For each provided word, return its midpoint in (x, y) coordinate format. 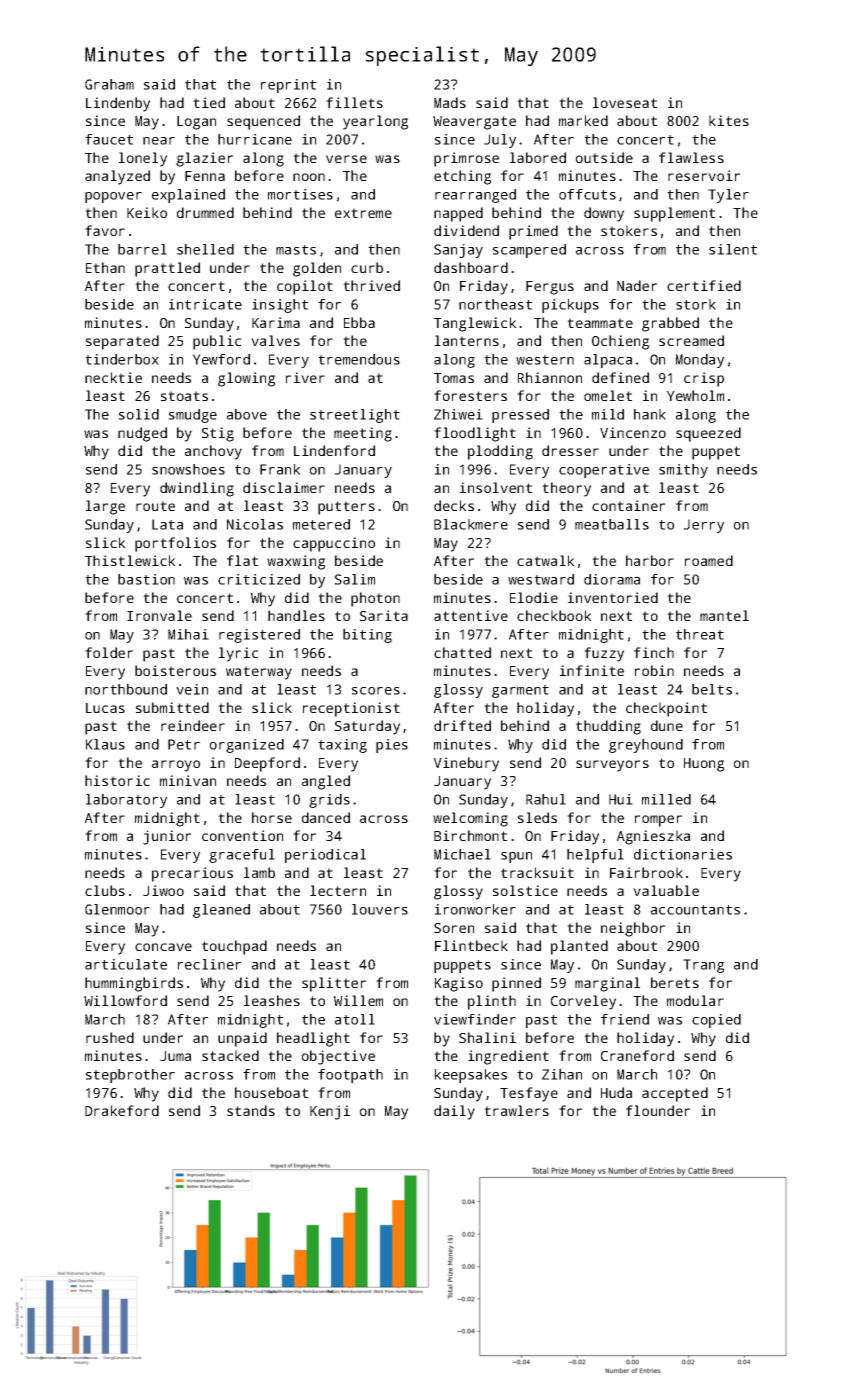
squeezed (708, 434)
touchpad (234, 947)
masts (296, 250)
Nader (637, 285)
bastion (146, 579)
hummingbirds (134, 984)
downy (604, 214)
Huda (616, 1092)
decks (454, 505)
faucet (109, 139)
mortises (300, 194)
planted (579, 947)
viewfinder (475, 1019)
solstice (525, 890)
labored (538, 157)
